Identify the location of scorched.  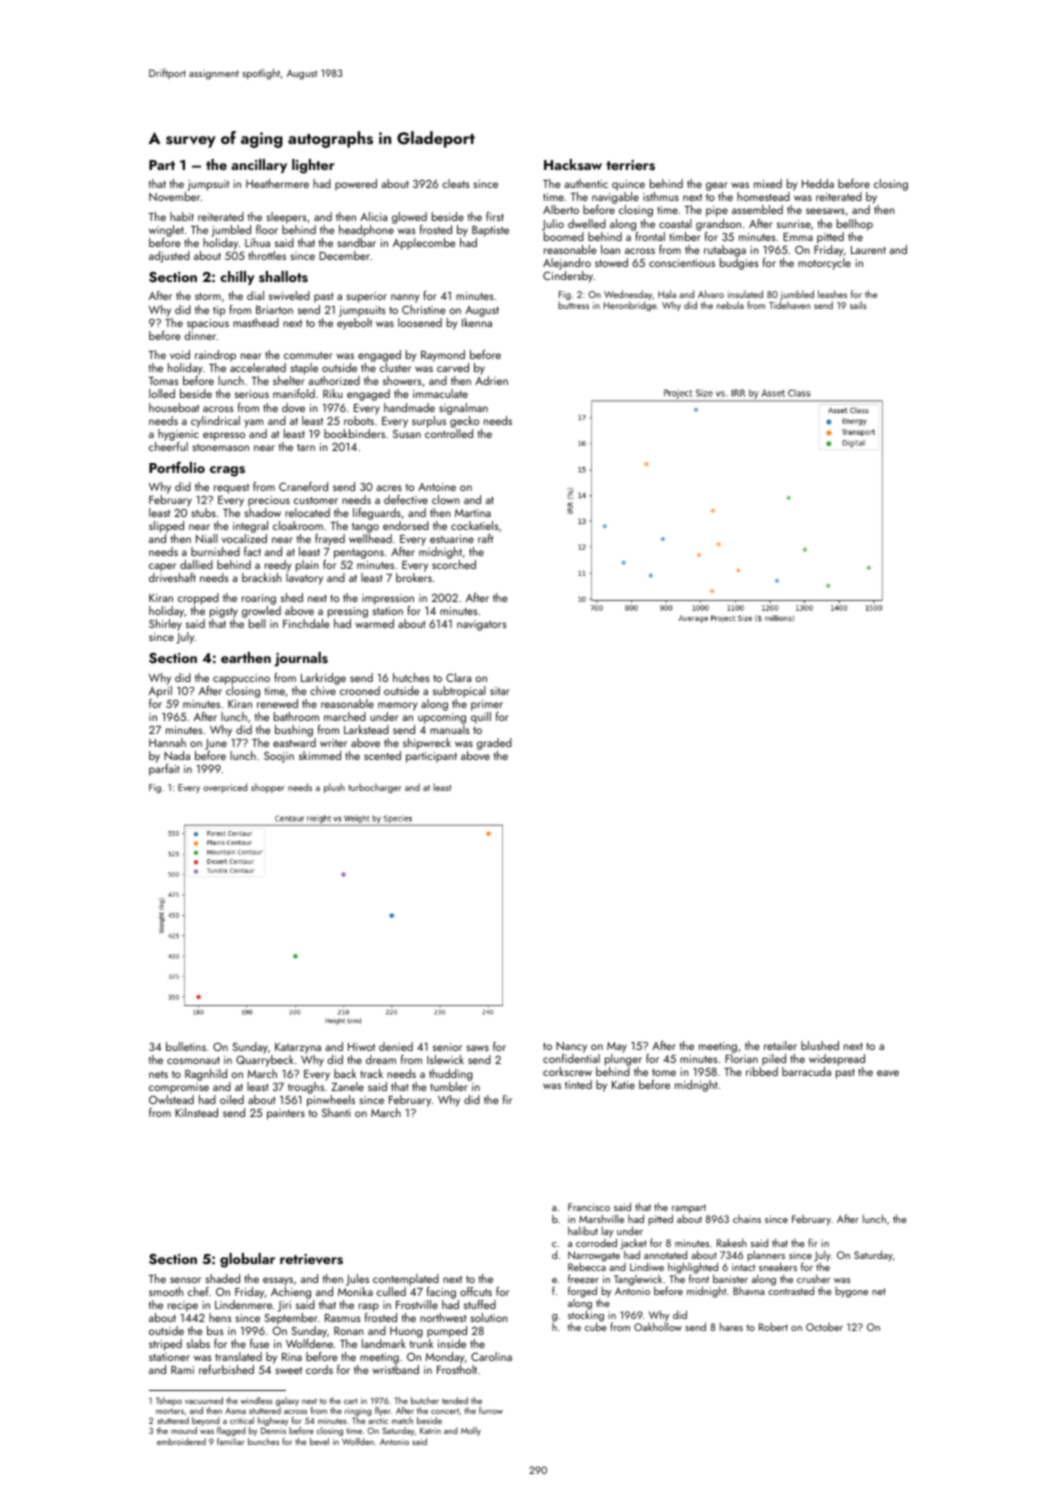
(454, 564).
